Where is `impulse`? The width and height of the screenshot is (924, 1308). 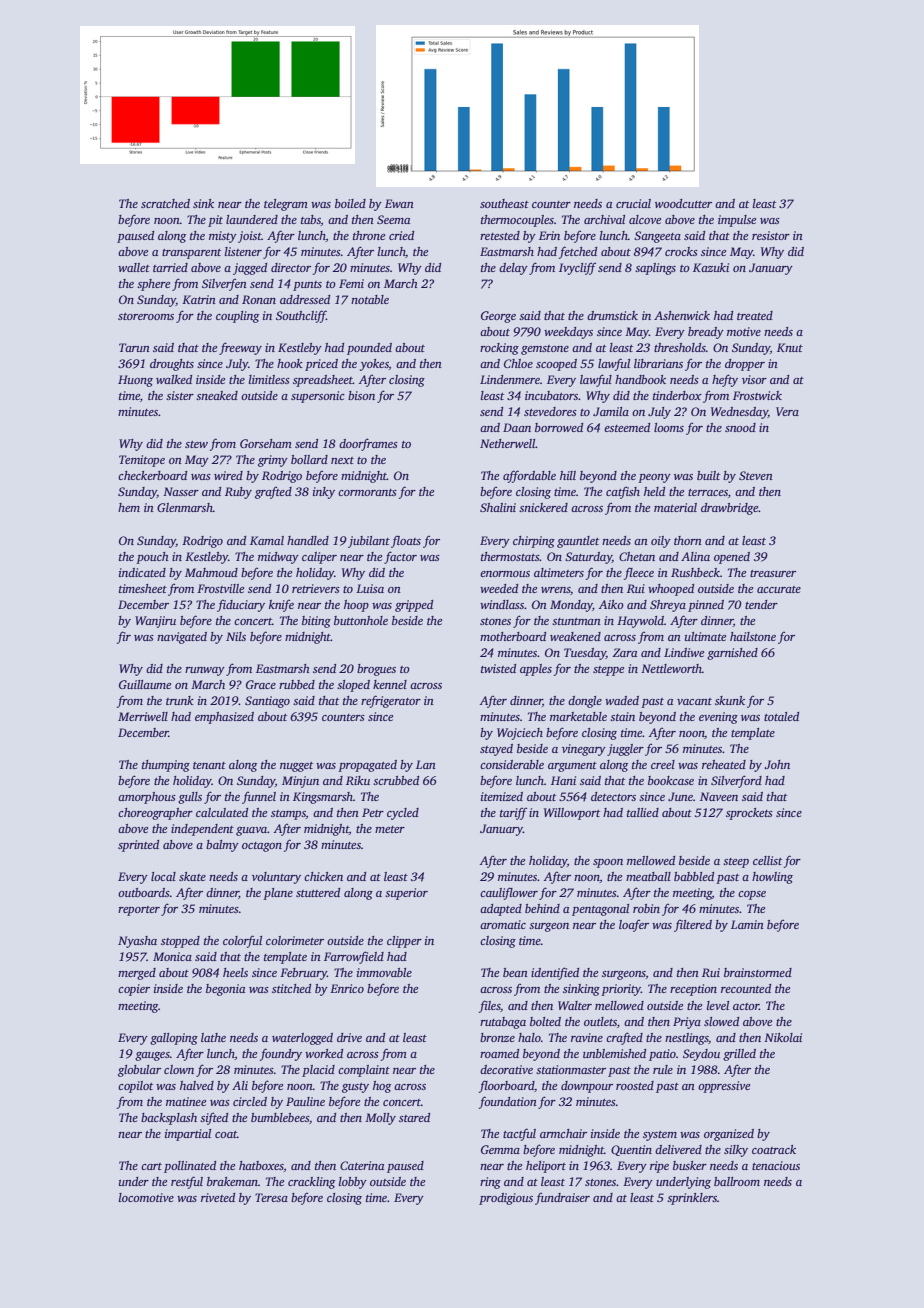 impulse is located at coordinates (737, 221).
